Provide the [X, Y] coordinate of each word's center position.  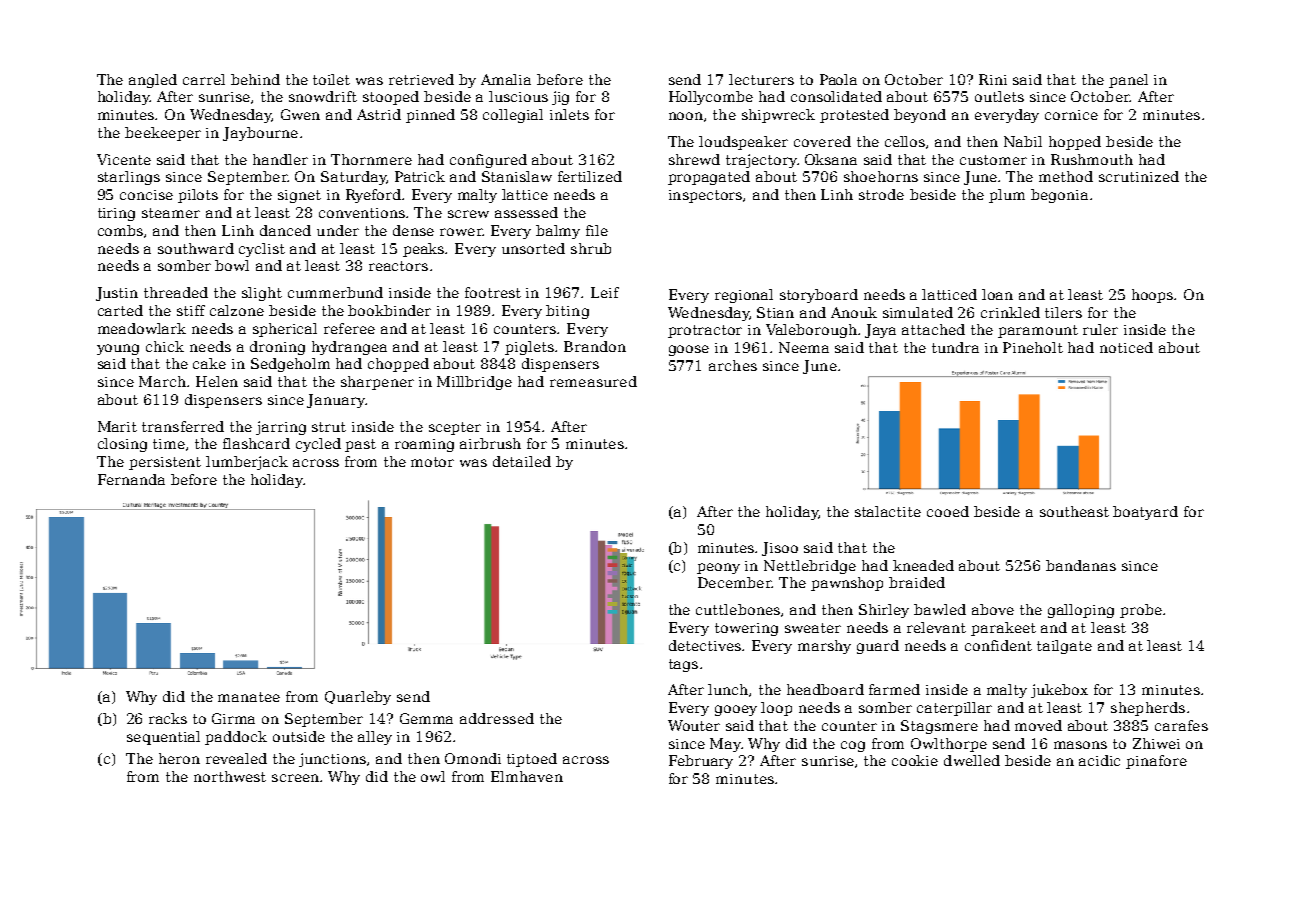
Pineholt [1033, 347]
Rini [993, 79]
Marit [117, 426]
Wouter [694, 725]
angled [153, 81]
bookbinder [389, 310]
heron [179, 758]
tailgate [1064, 647]
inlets [569, 114]
